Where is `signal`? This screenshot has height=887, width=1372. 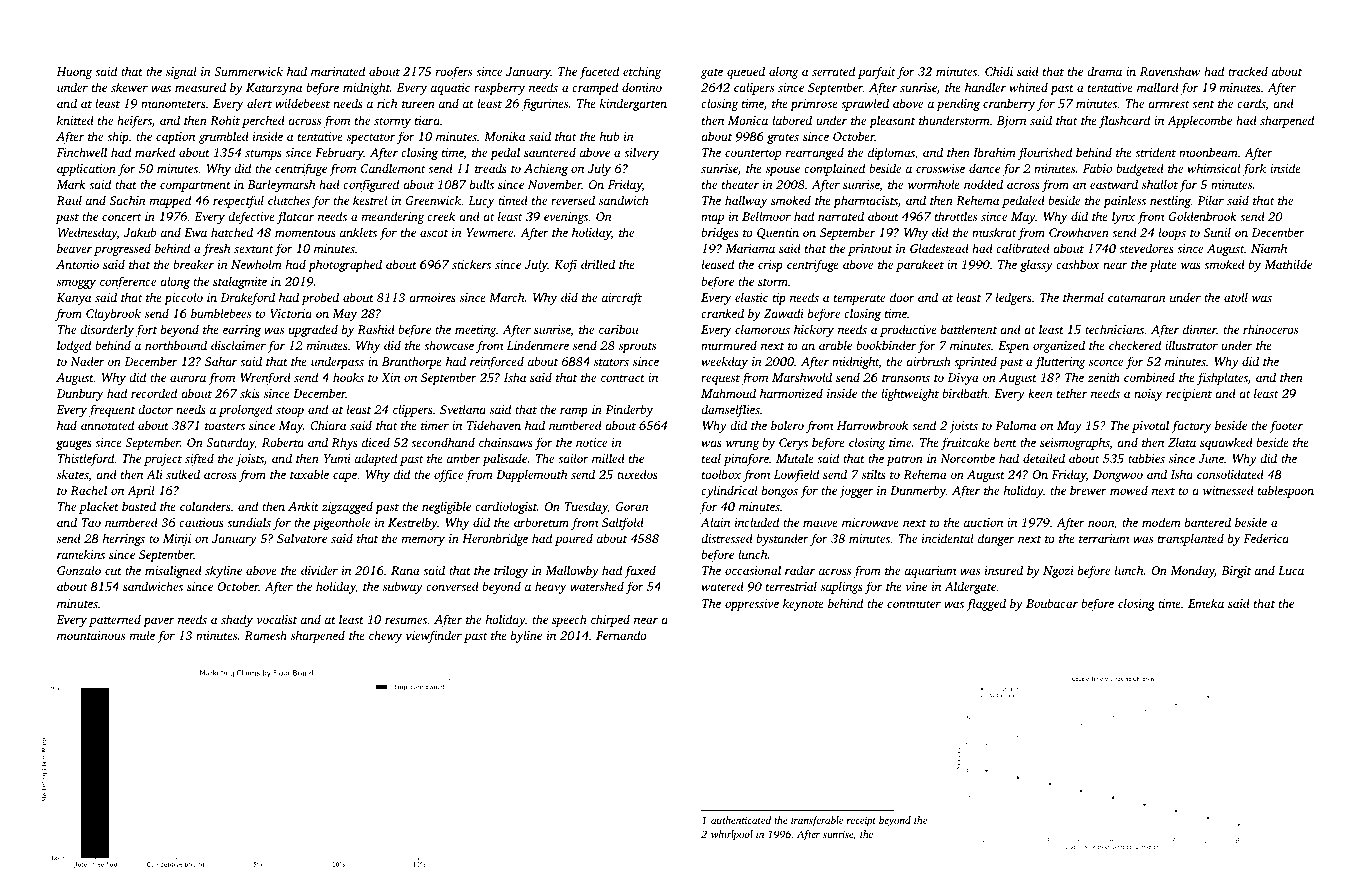 signal is located at coordinates (181, 72).
